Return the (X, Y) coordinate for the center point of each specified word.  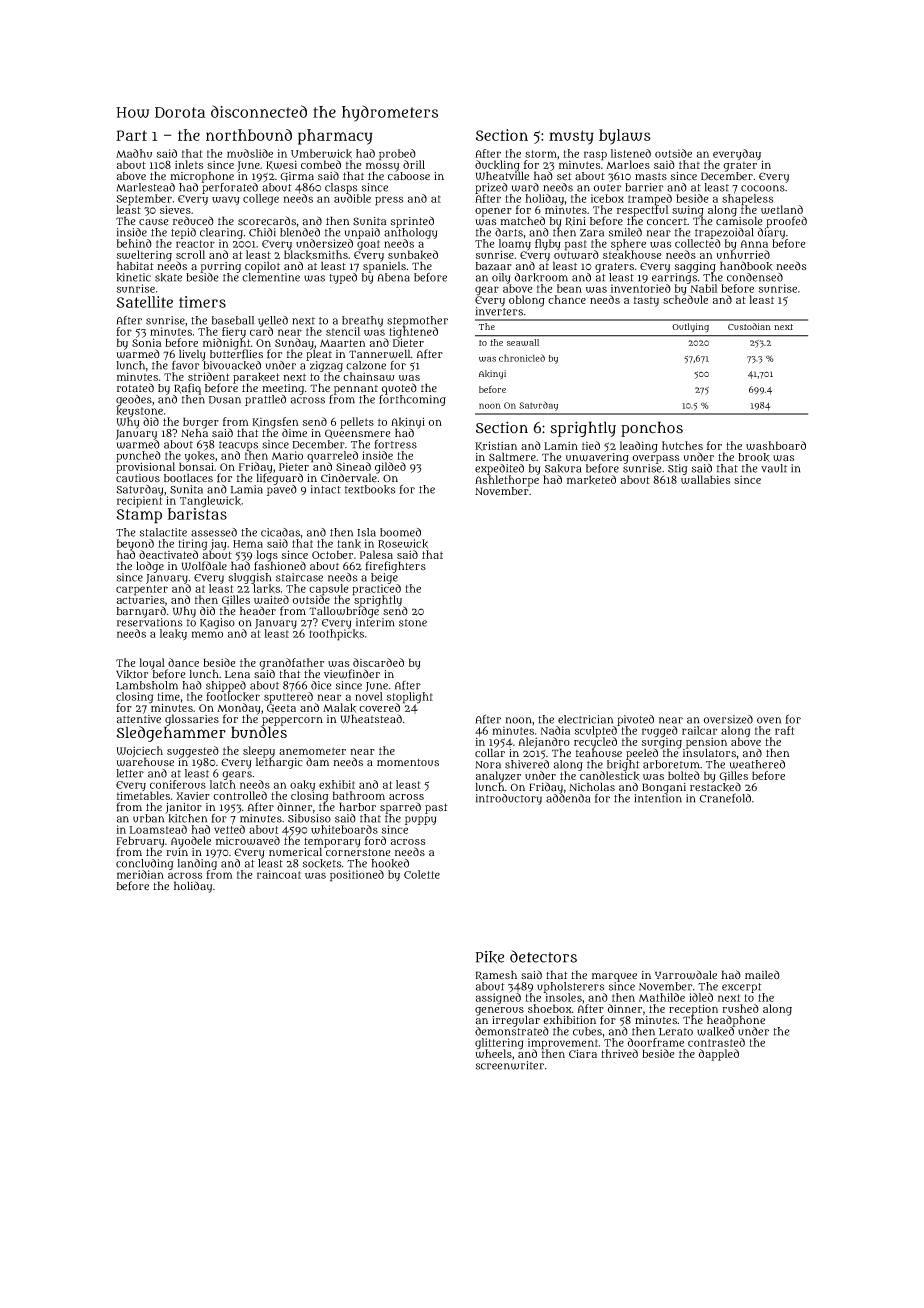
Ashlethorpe (507, 481)
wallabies (705, 479)
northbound (249, 135)
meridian (140, 874)
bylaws (625, 137)
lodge (150, 567)
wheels (493, 1054)
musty (571, 137)
